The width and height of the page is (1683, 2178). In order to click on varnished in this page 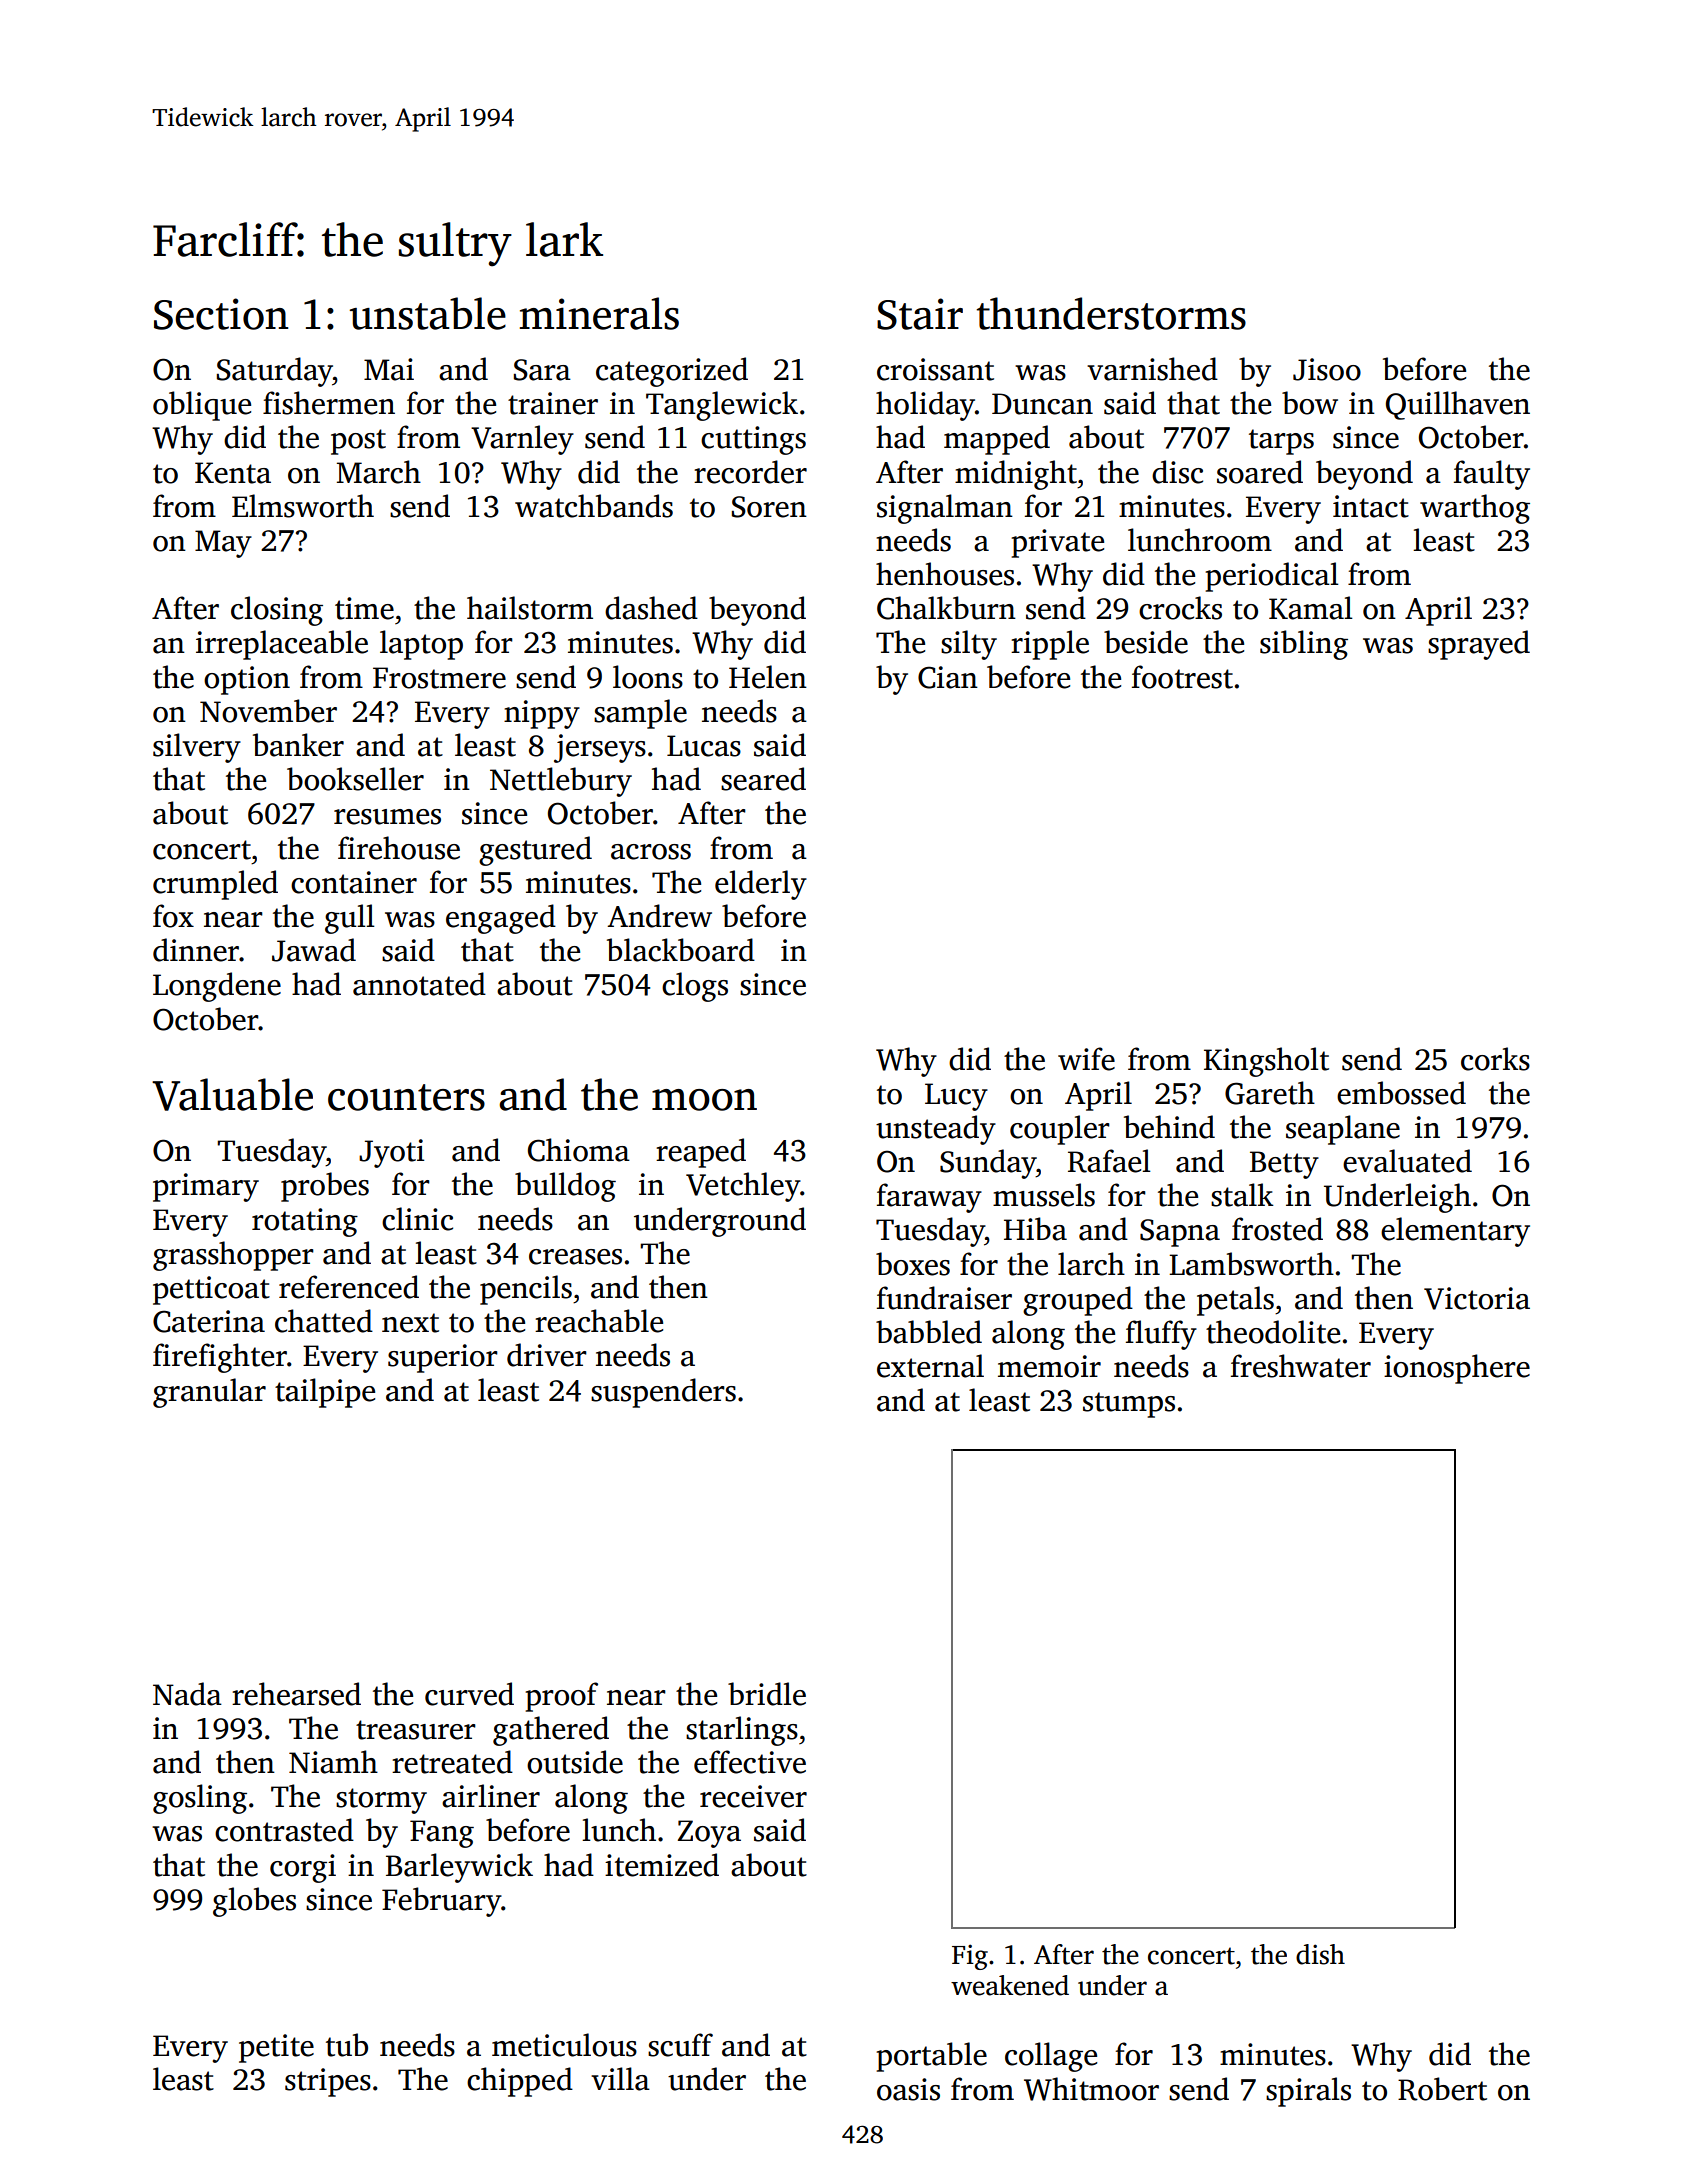, I will do `click(1152, 369)`.
